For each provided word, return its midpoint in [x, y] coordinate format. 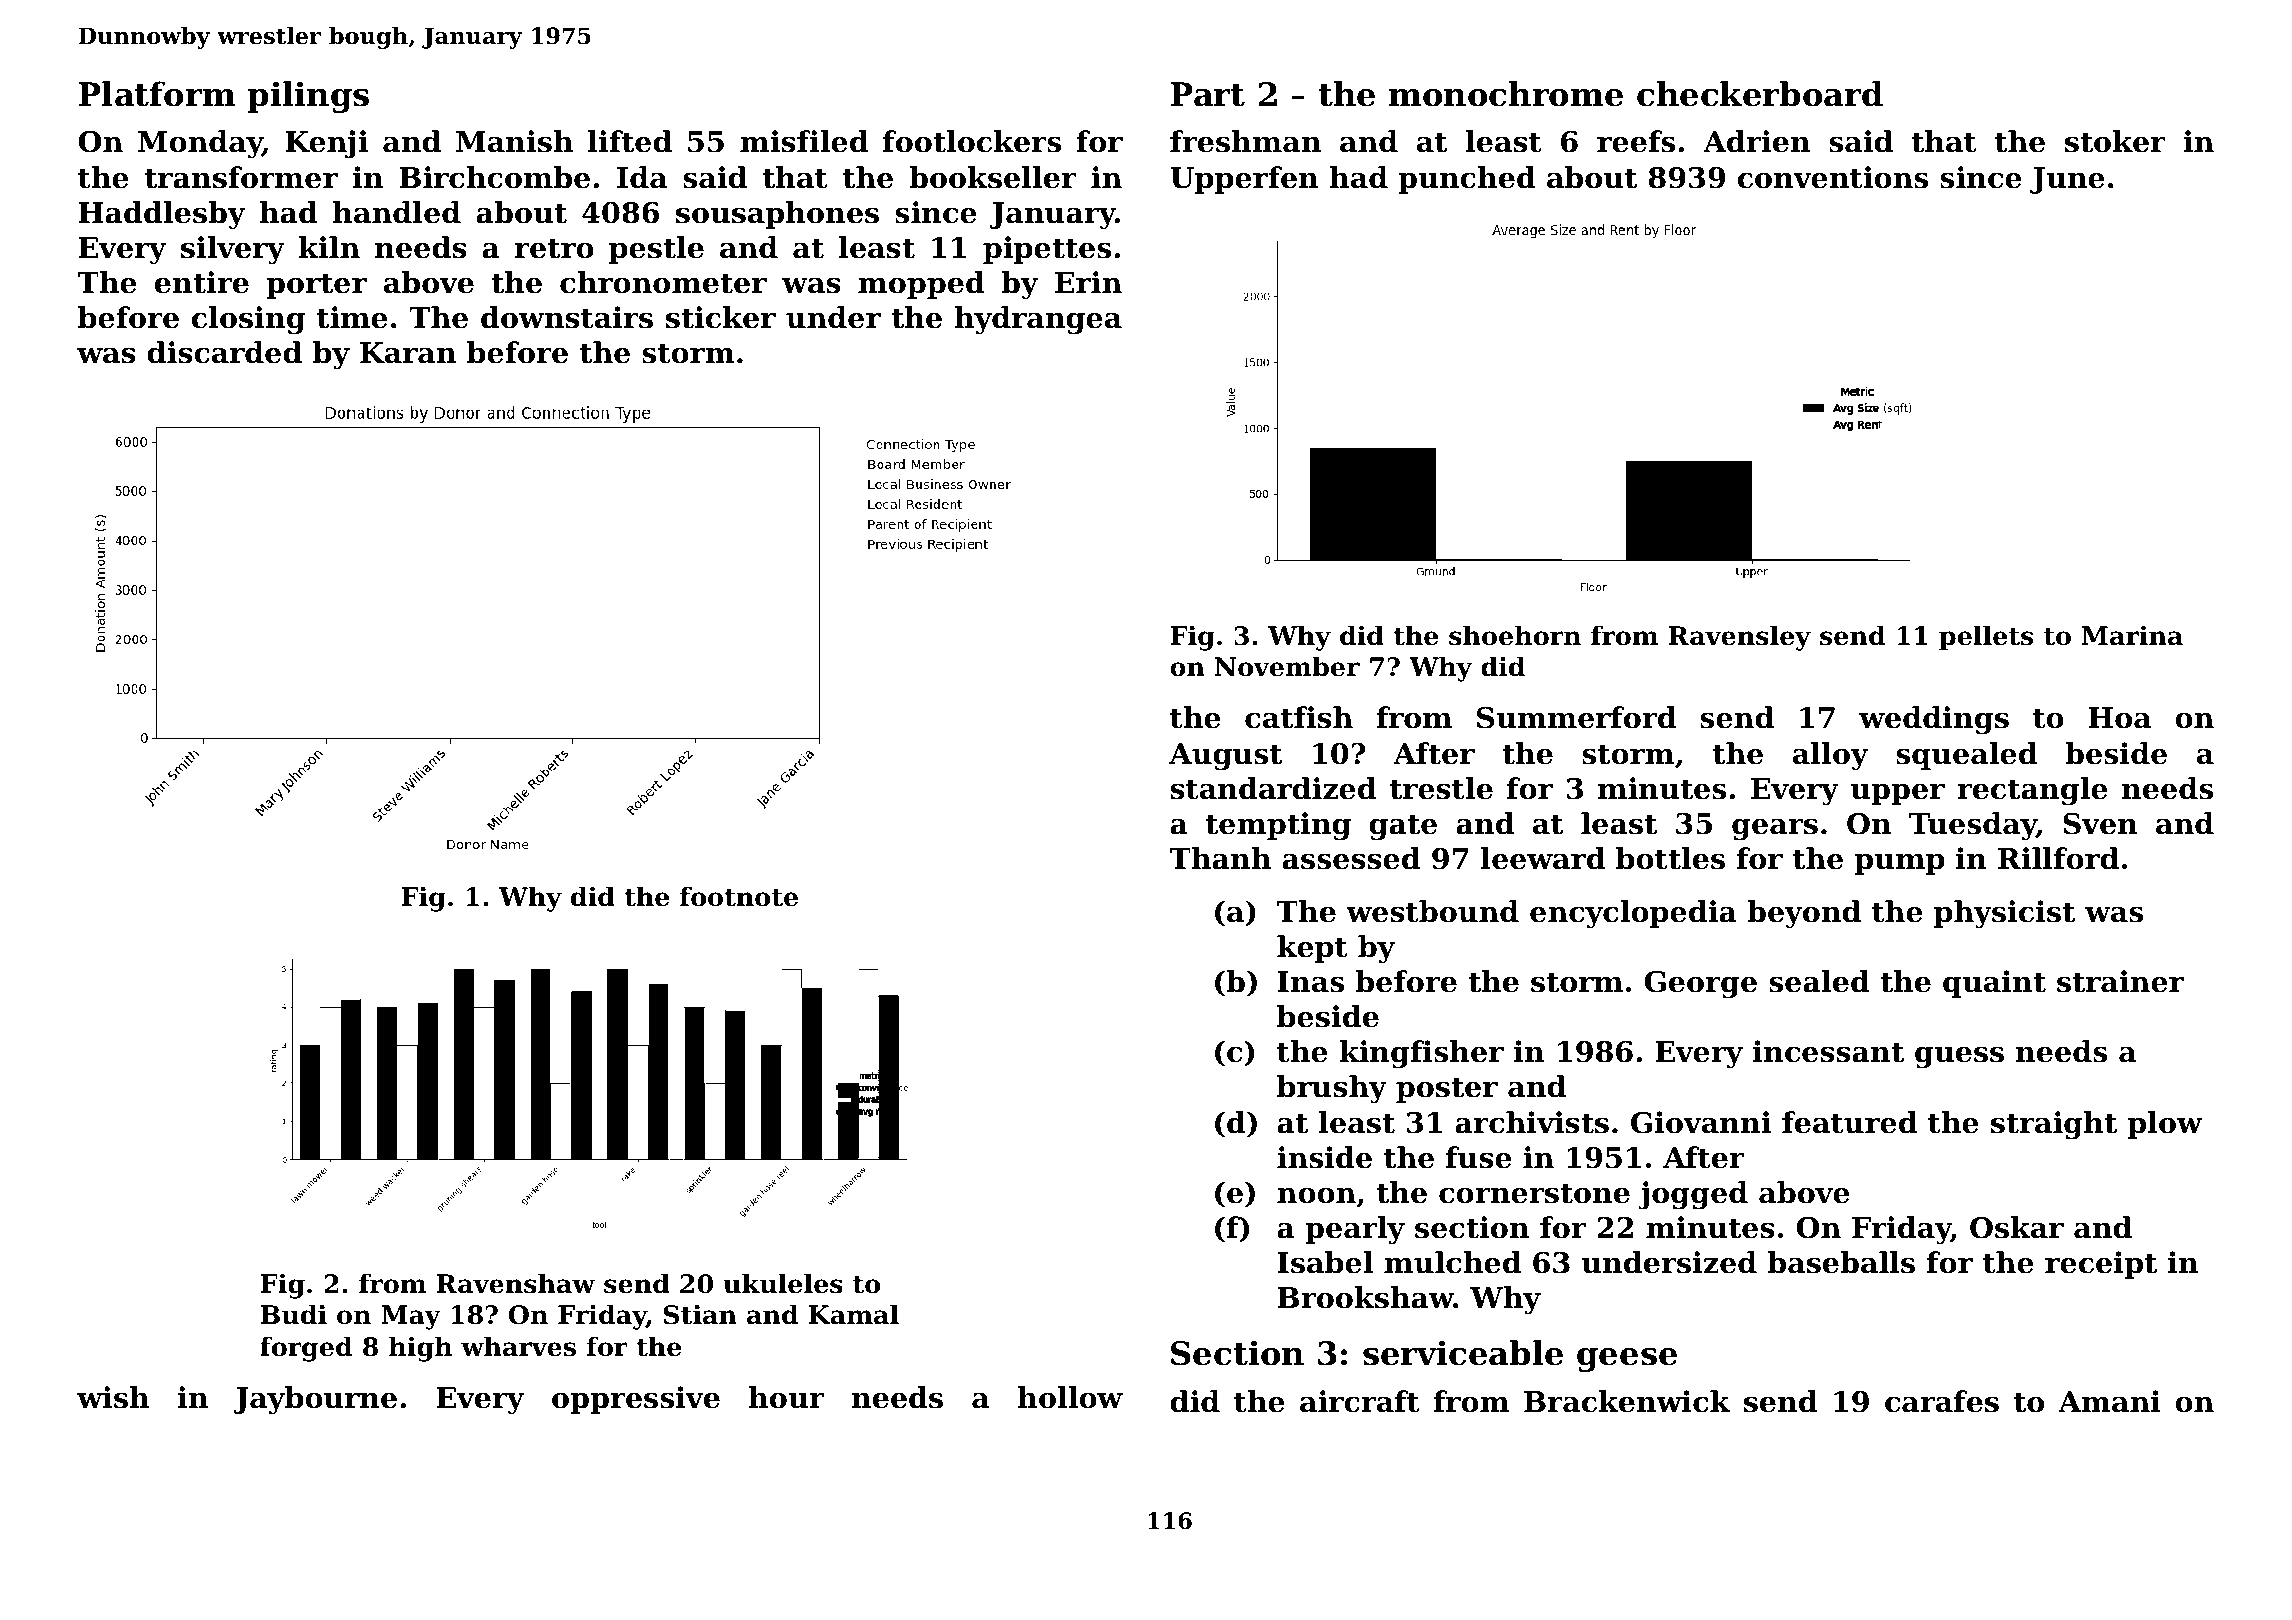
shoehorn [1515, 635]
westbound [1432, 911]
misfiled [804, 141]
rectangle [2032, 791]
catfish [1299, 717]
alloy [1831, 756]
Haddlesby [162, 215]
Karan [408, 353]
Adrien [1756, 141]
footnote [739, 896]
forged [306, 1349]
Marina [2132, 635]
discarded [224, 352]
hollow [1070, 1397]
